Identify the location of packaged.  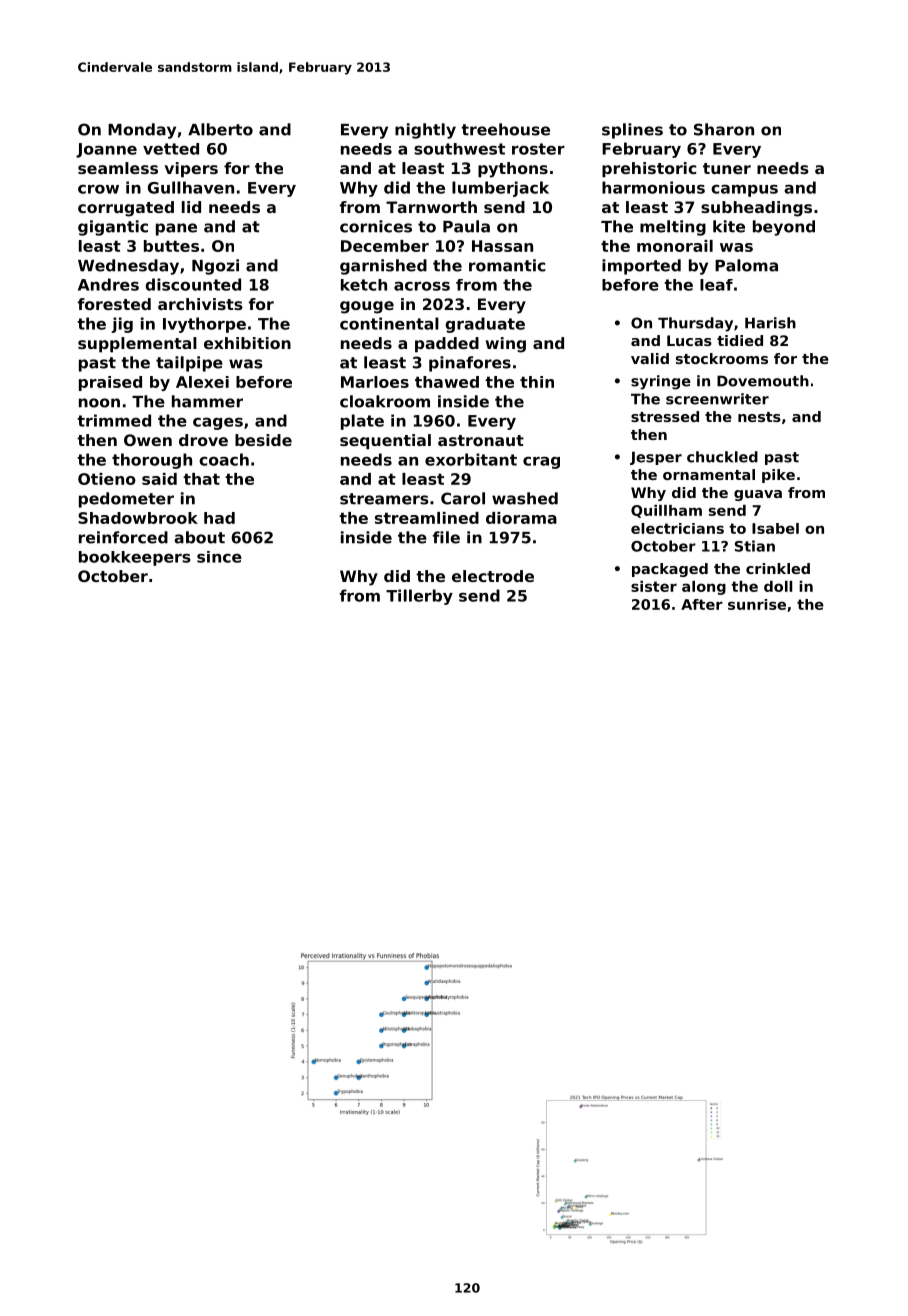
(670, 570).
